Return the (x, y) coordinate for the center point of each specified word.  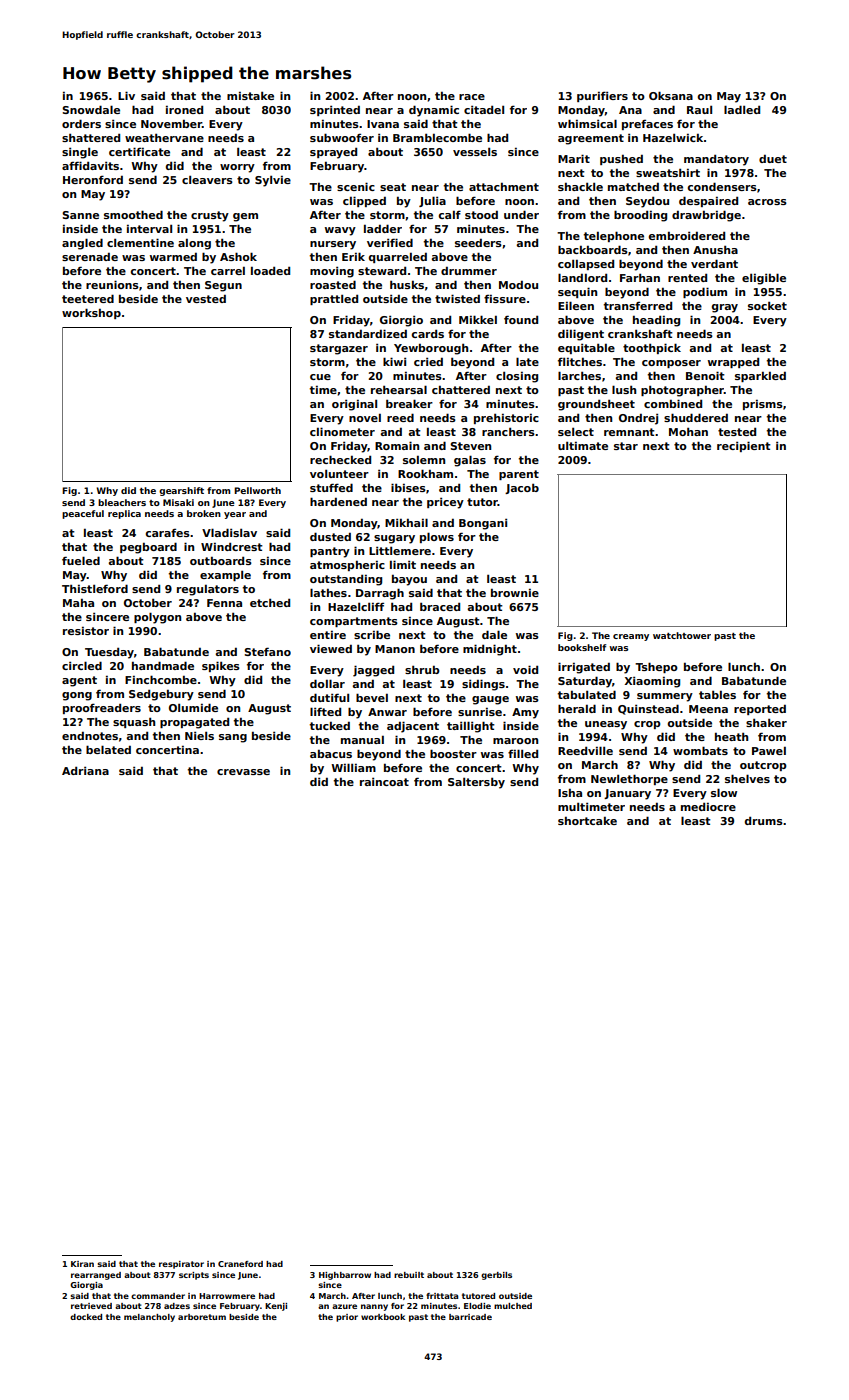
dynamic (434, 111)
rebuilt (409, 1275)
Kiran (82, 1264)
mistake (250, 96)
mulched (513, 1306)
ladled (742, 109)
